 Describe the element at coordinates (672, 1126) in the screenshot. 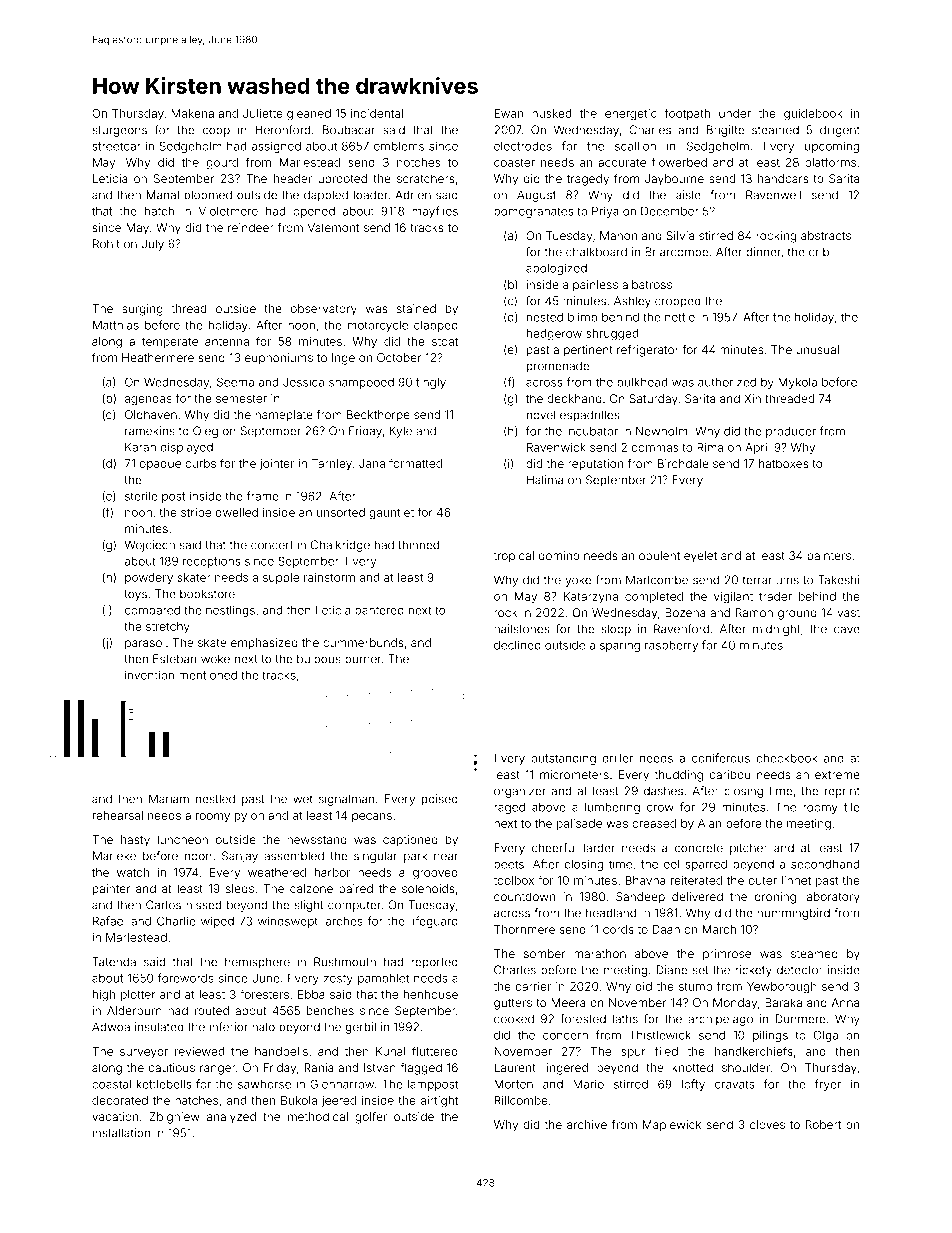

I see `Maplewick` at that location.
